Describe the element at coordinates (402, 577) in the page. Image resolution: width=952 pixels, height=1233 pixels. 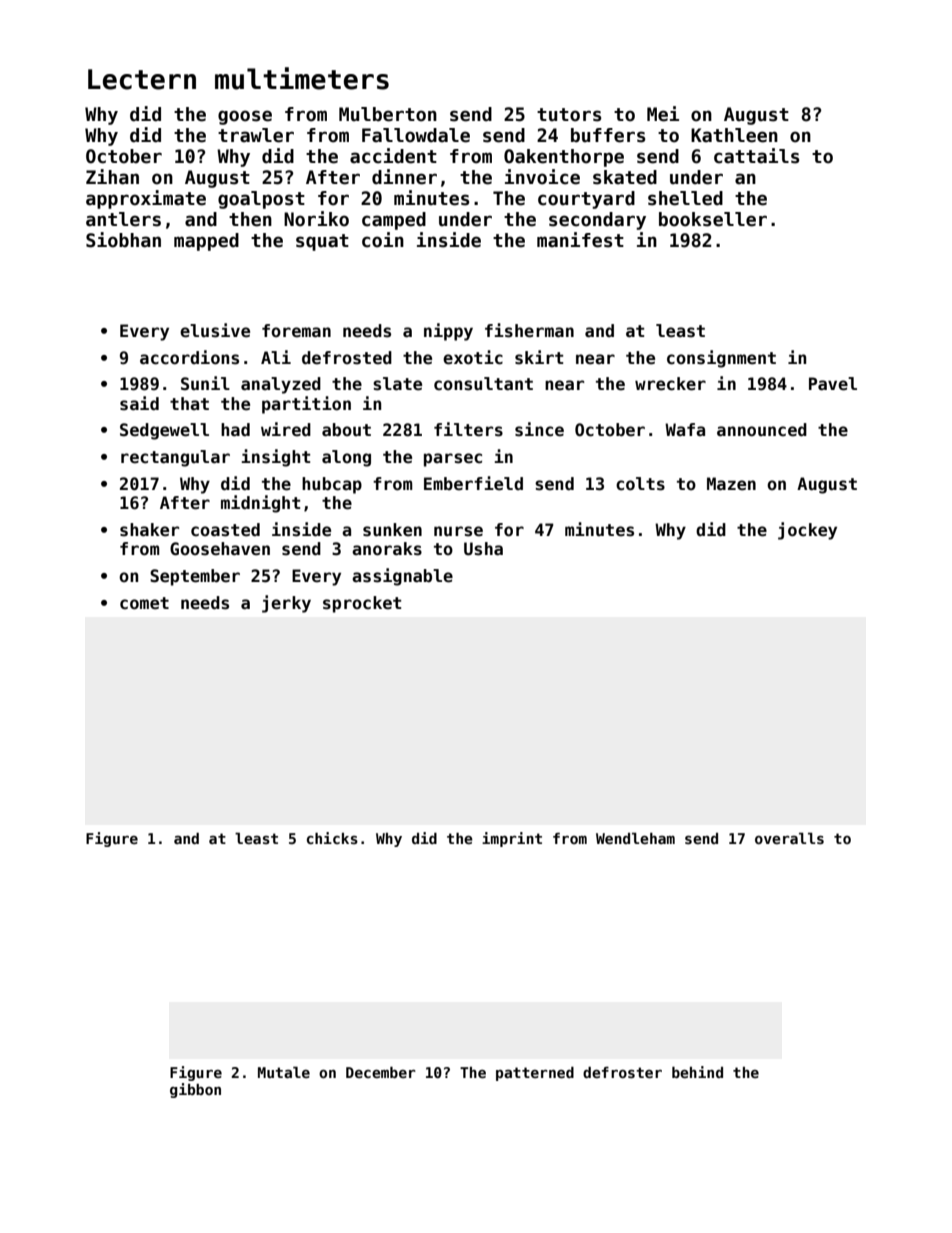
I see `assignable` at that location.
